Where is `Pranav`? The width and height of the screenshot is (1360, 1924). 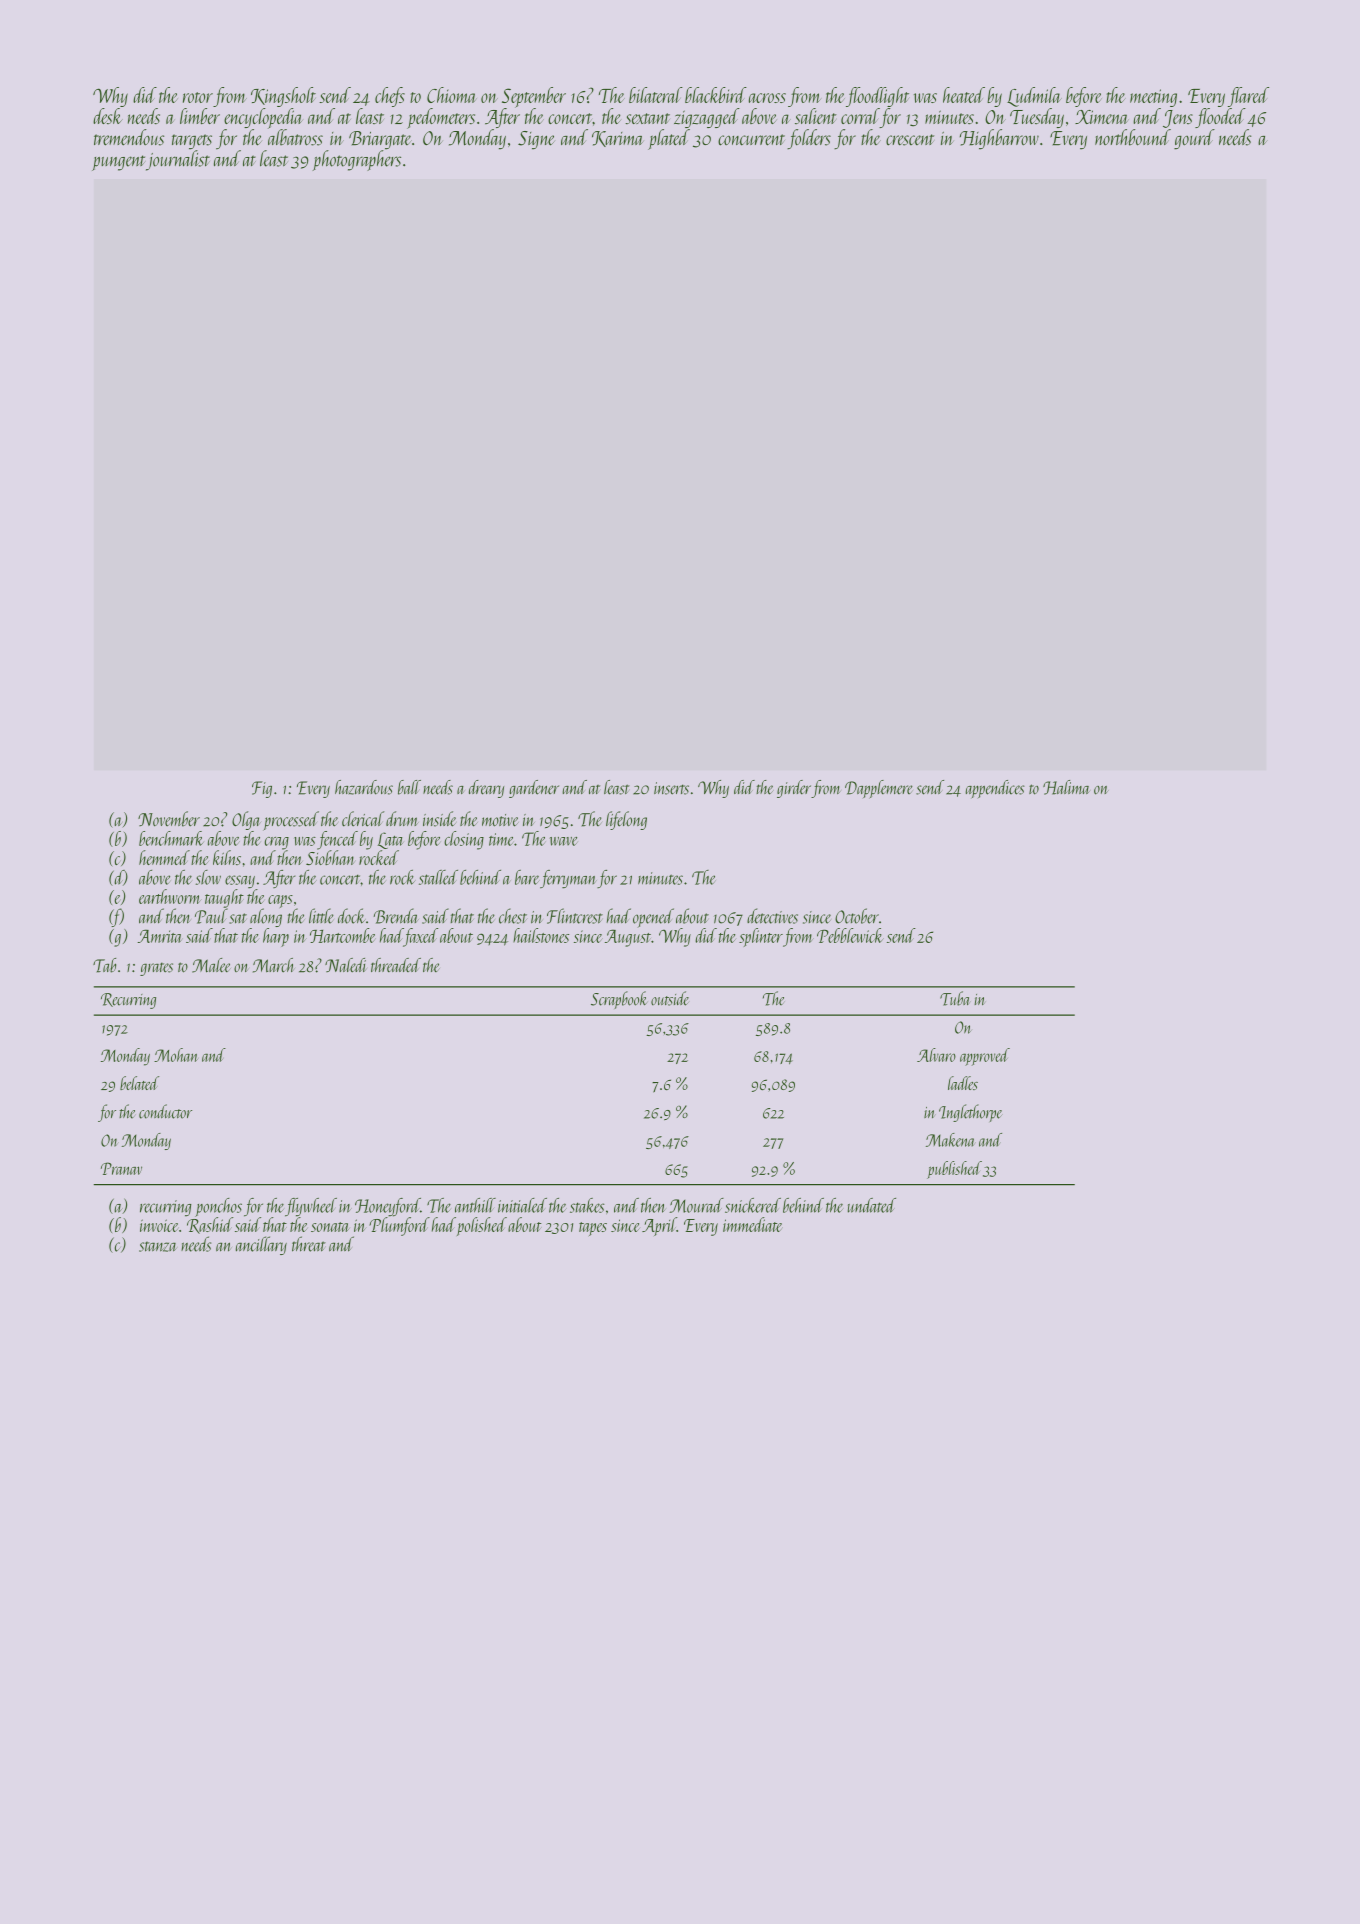 Pranav is located at coordinates (121, 1168).
